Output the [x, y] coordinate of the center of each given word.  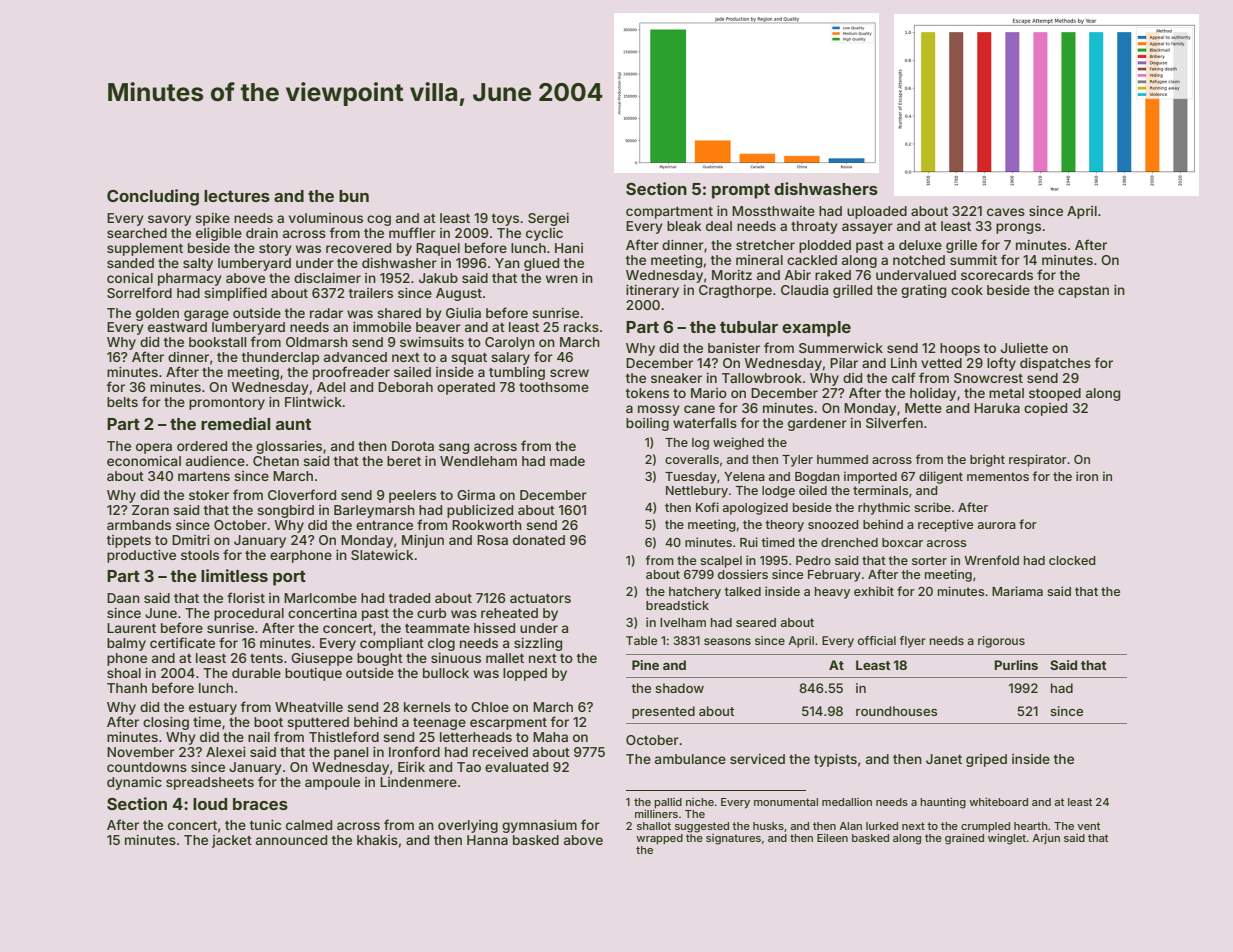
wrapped [659, 839]
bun [354, 196]
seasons [727, 641]
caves [1006, 212]
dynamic [134, 783]
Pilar [844, 363]
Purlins [1016, 665]
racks [581, 327]
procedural [249, 614]
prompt [741, 191]
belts [122, 402]
